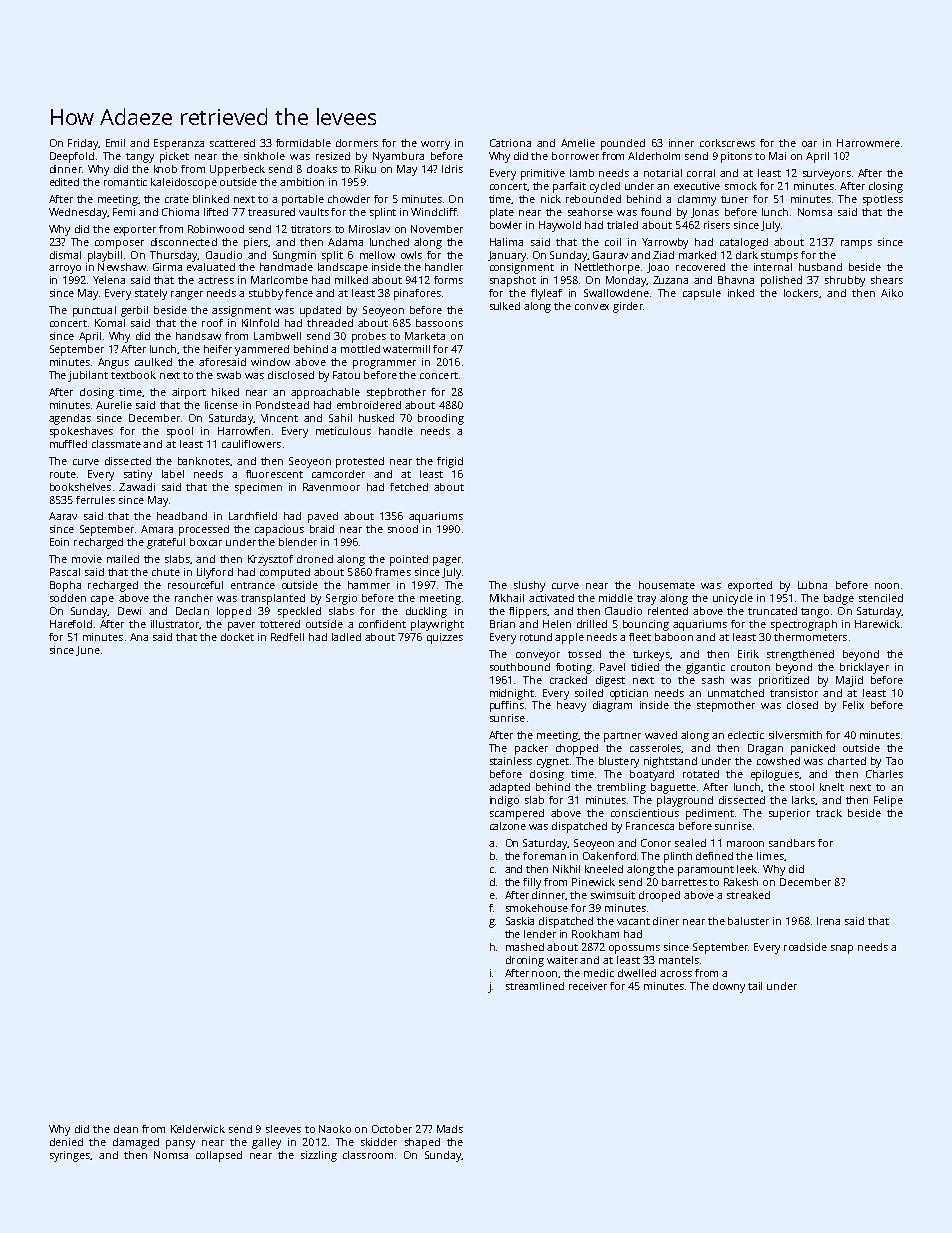 The height and width of the document is (1233, 952). I want to click on ladled, so click(346, 637).
